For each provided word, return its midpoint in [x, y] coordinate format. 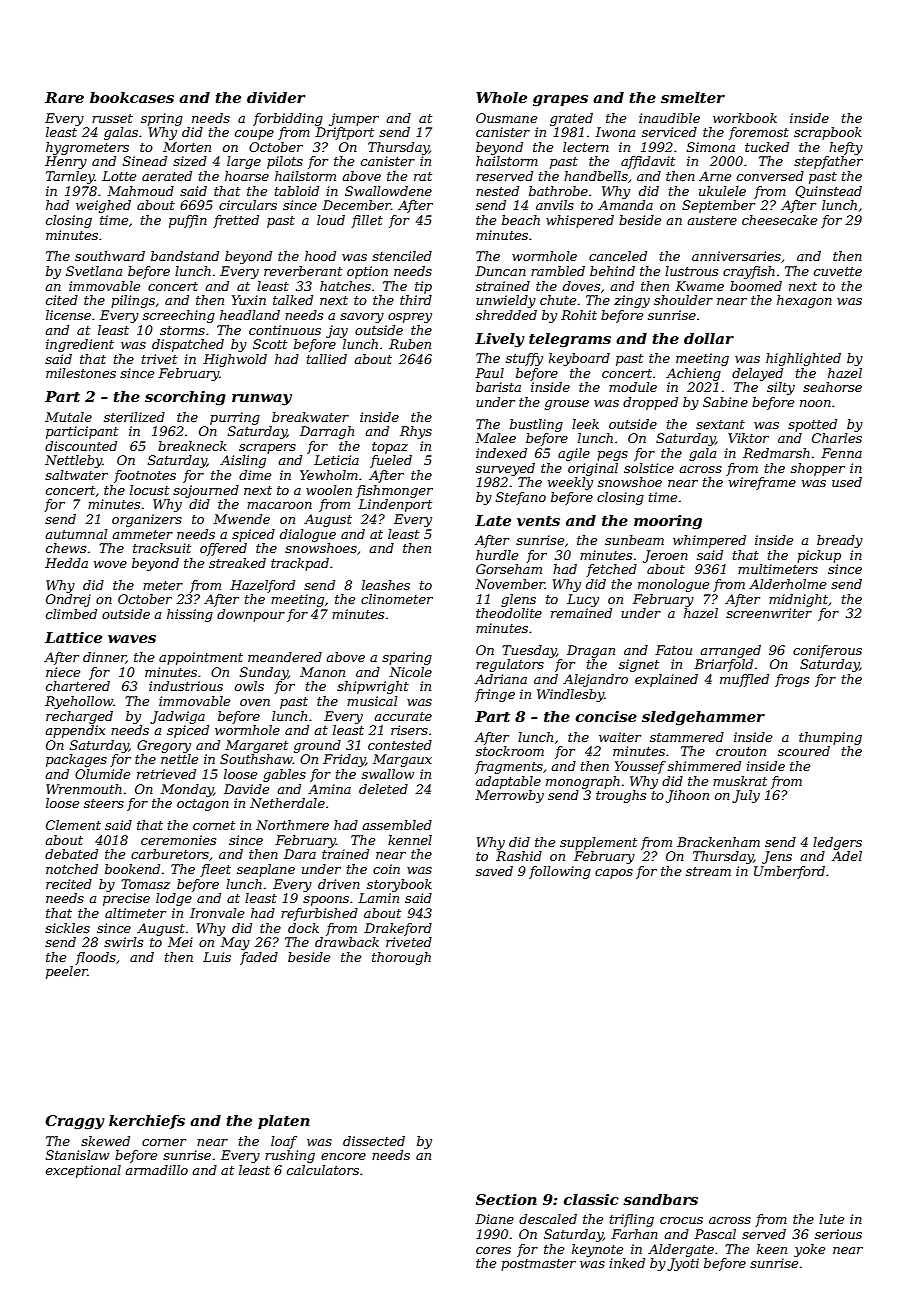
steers [104, 803]
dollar [709, 338]
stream [708, 871]
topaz [390, 448]
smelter [693, 97]
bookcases [132, 97]
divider [276, 97]
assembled [397, 825]
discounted [81, 446]
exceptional [83, 1171]
